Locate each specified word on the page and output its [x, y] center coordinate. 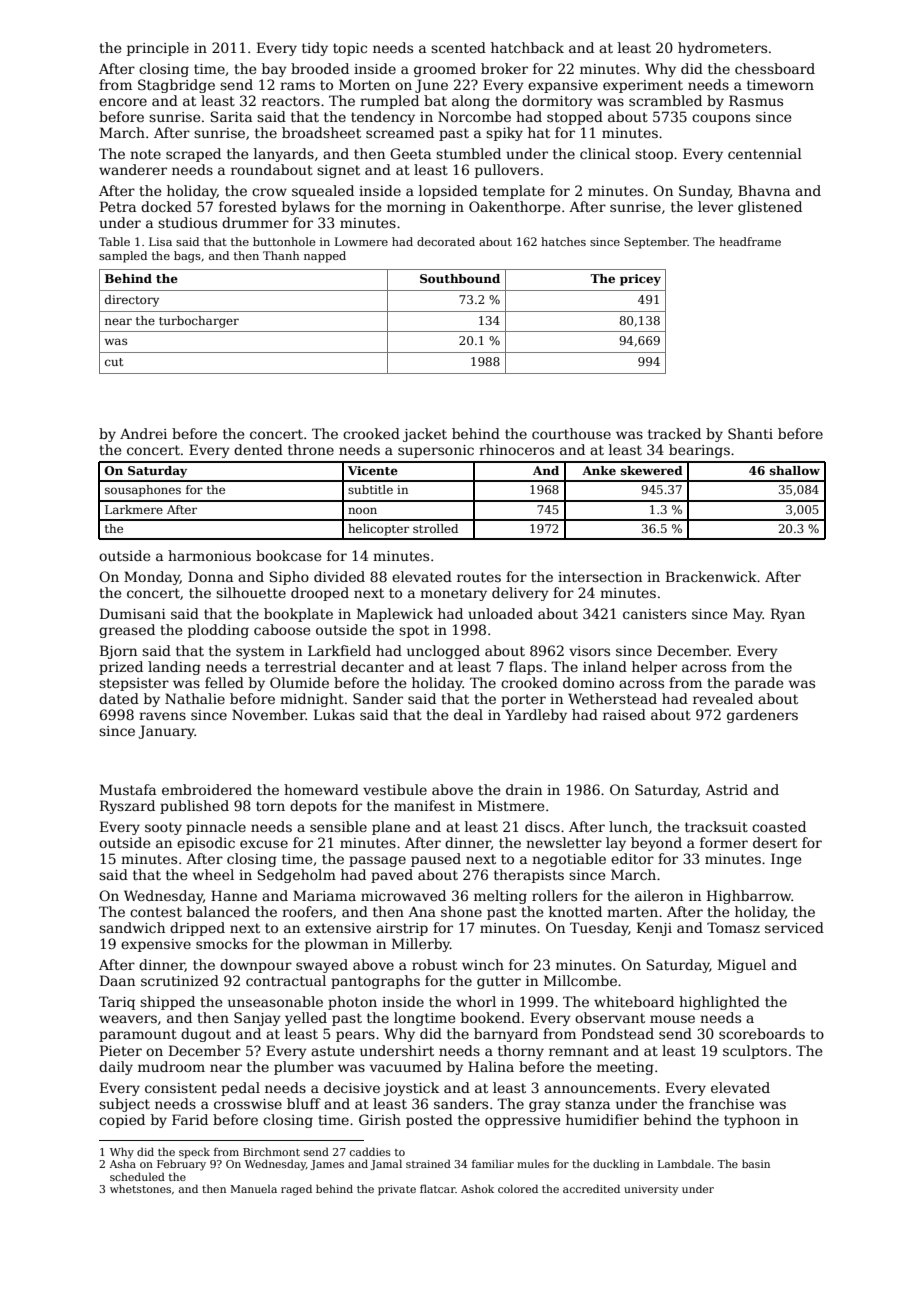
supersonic [436, 451]
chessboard [775, 68]
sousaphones [143, 491]
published [194, 807]
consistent [181, 1088]
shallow [795, 470]
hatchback [527, 47]
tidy [315, 49]
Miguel [742, 966]
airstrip [402, 929]
